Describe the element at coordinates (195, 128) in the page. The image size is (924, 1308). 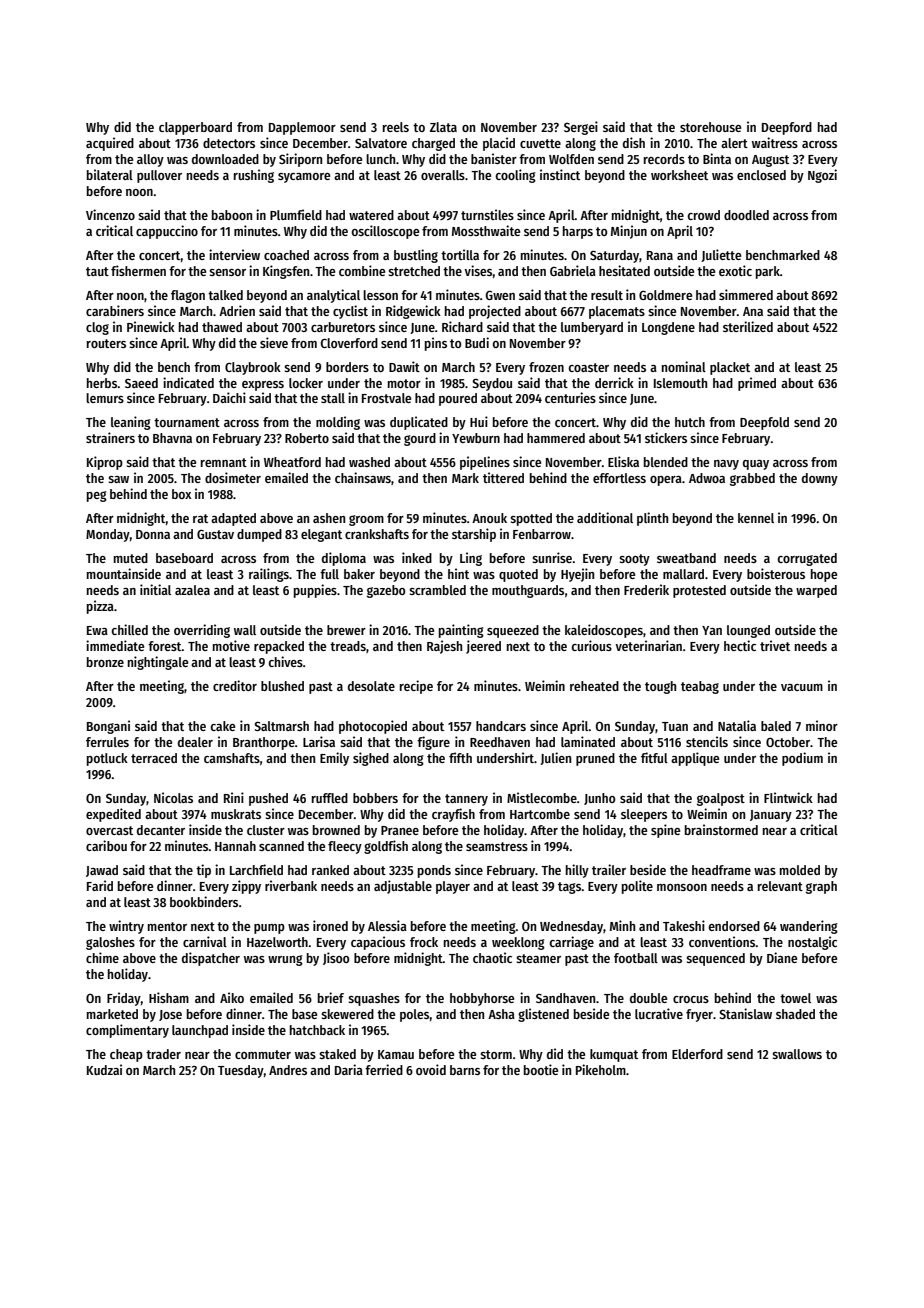
I see `clapperboard` at that location.
